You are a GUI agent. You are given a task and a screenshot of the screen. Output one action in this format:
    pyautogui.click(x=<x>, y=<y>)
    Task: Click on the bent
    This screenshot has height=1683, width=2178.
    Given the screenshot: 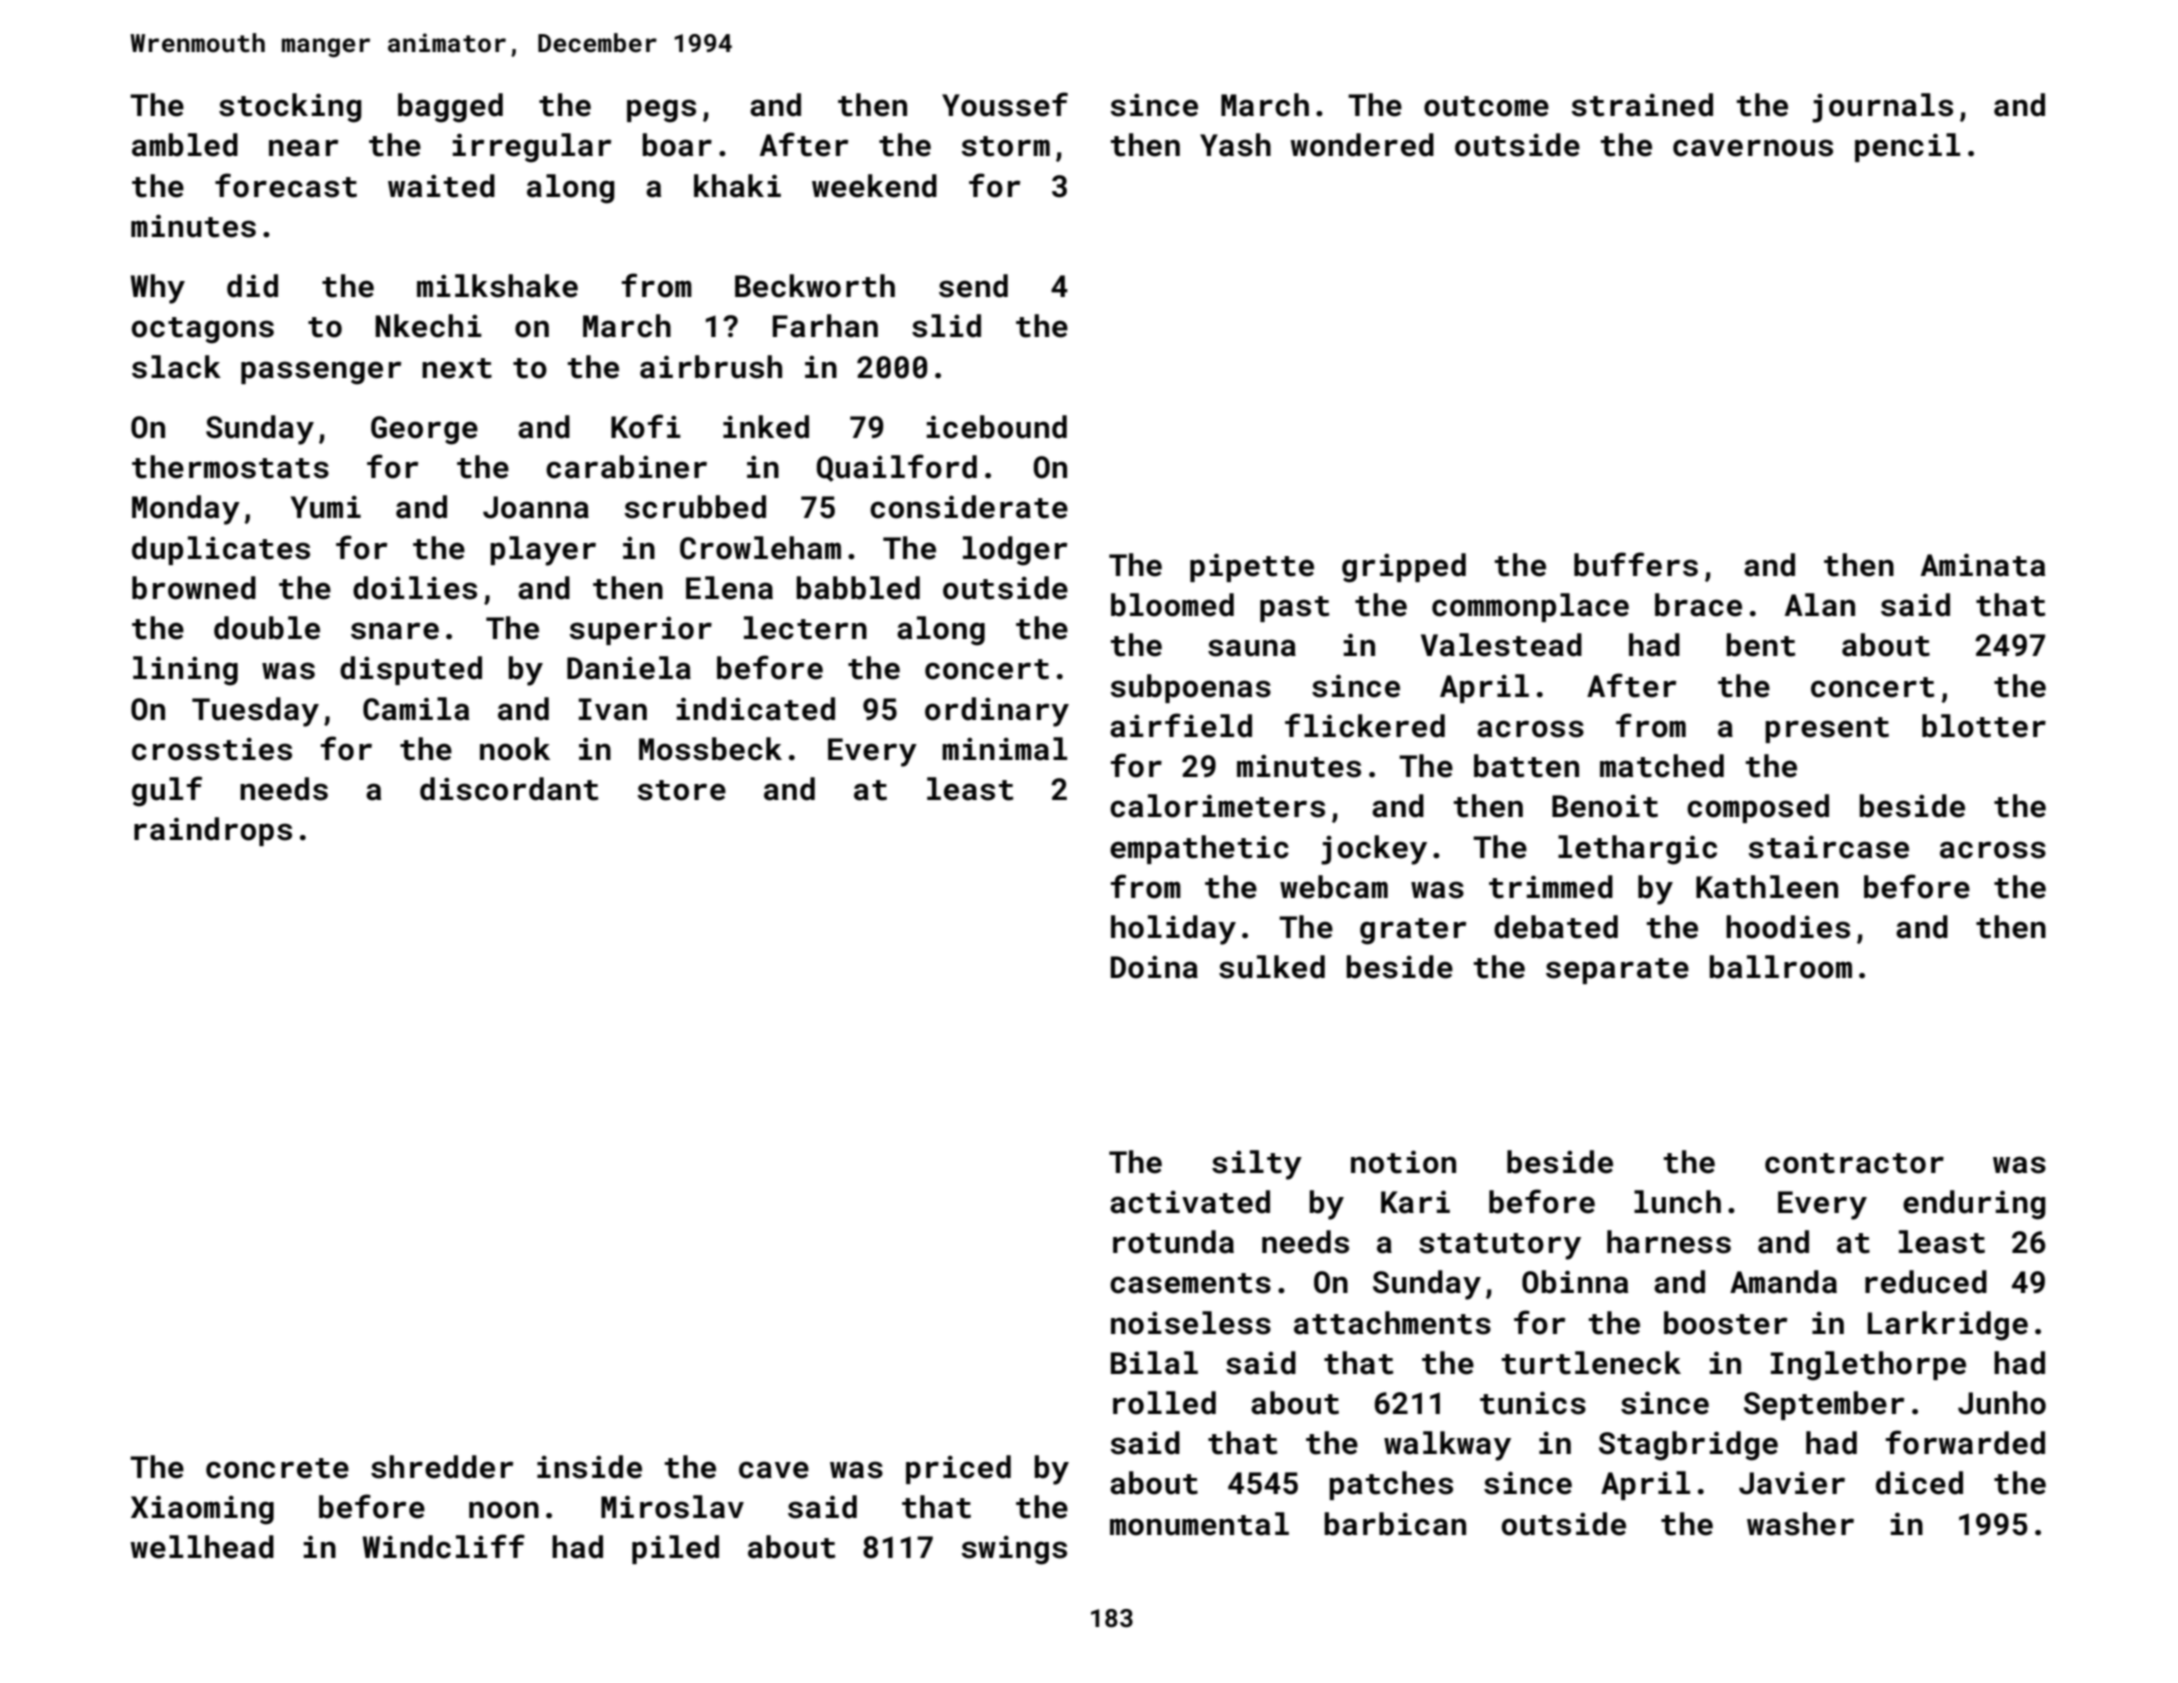 What is the action you would take?
    pyautogui.click(x=1761, y=645)
